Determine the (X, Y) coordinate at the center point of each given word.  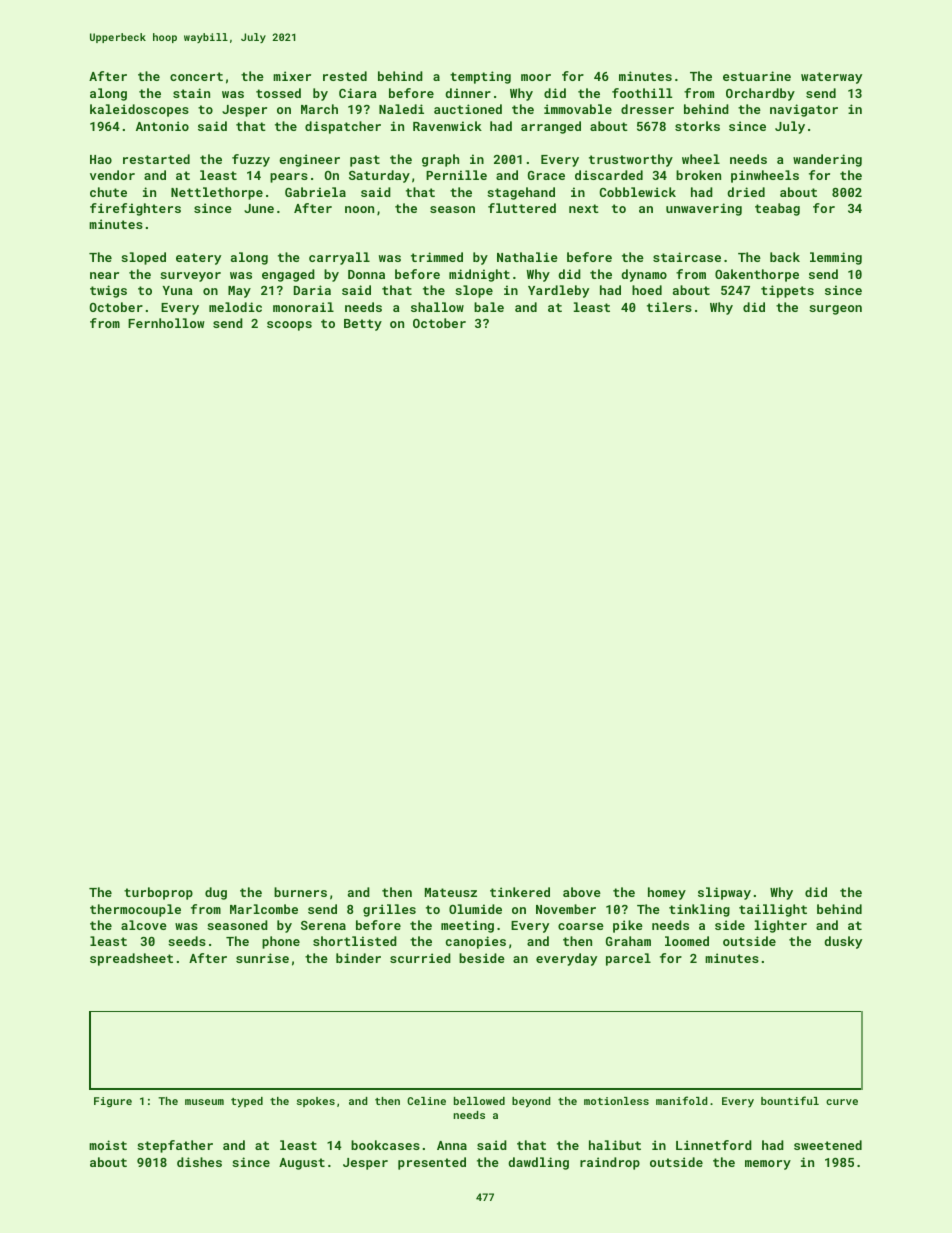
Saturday (379, 176)
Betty (363, 325)
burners (300, 892)
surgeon (835, 310)
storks (697, 126)
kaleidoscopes (139, 110)
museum (204, 1102)
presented (432, 1163)
